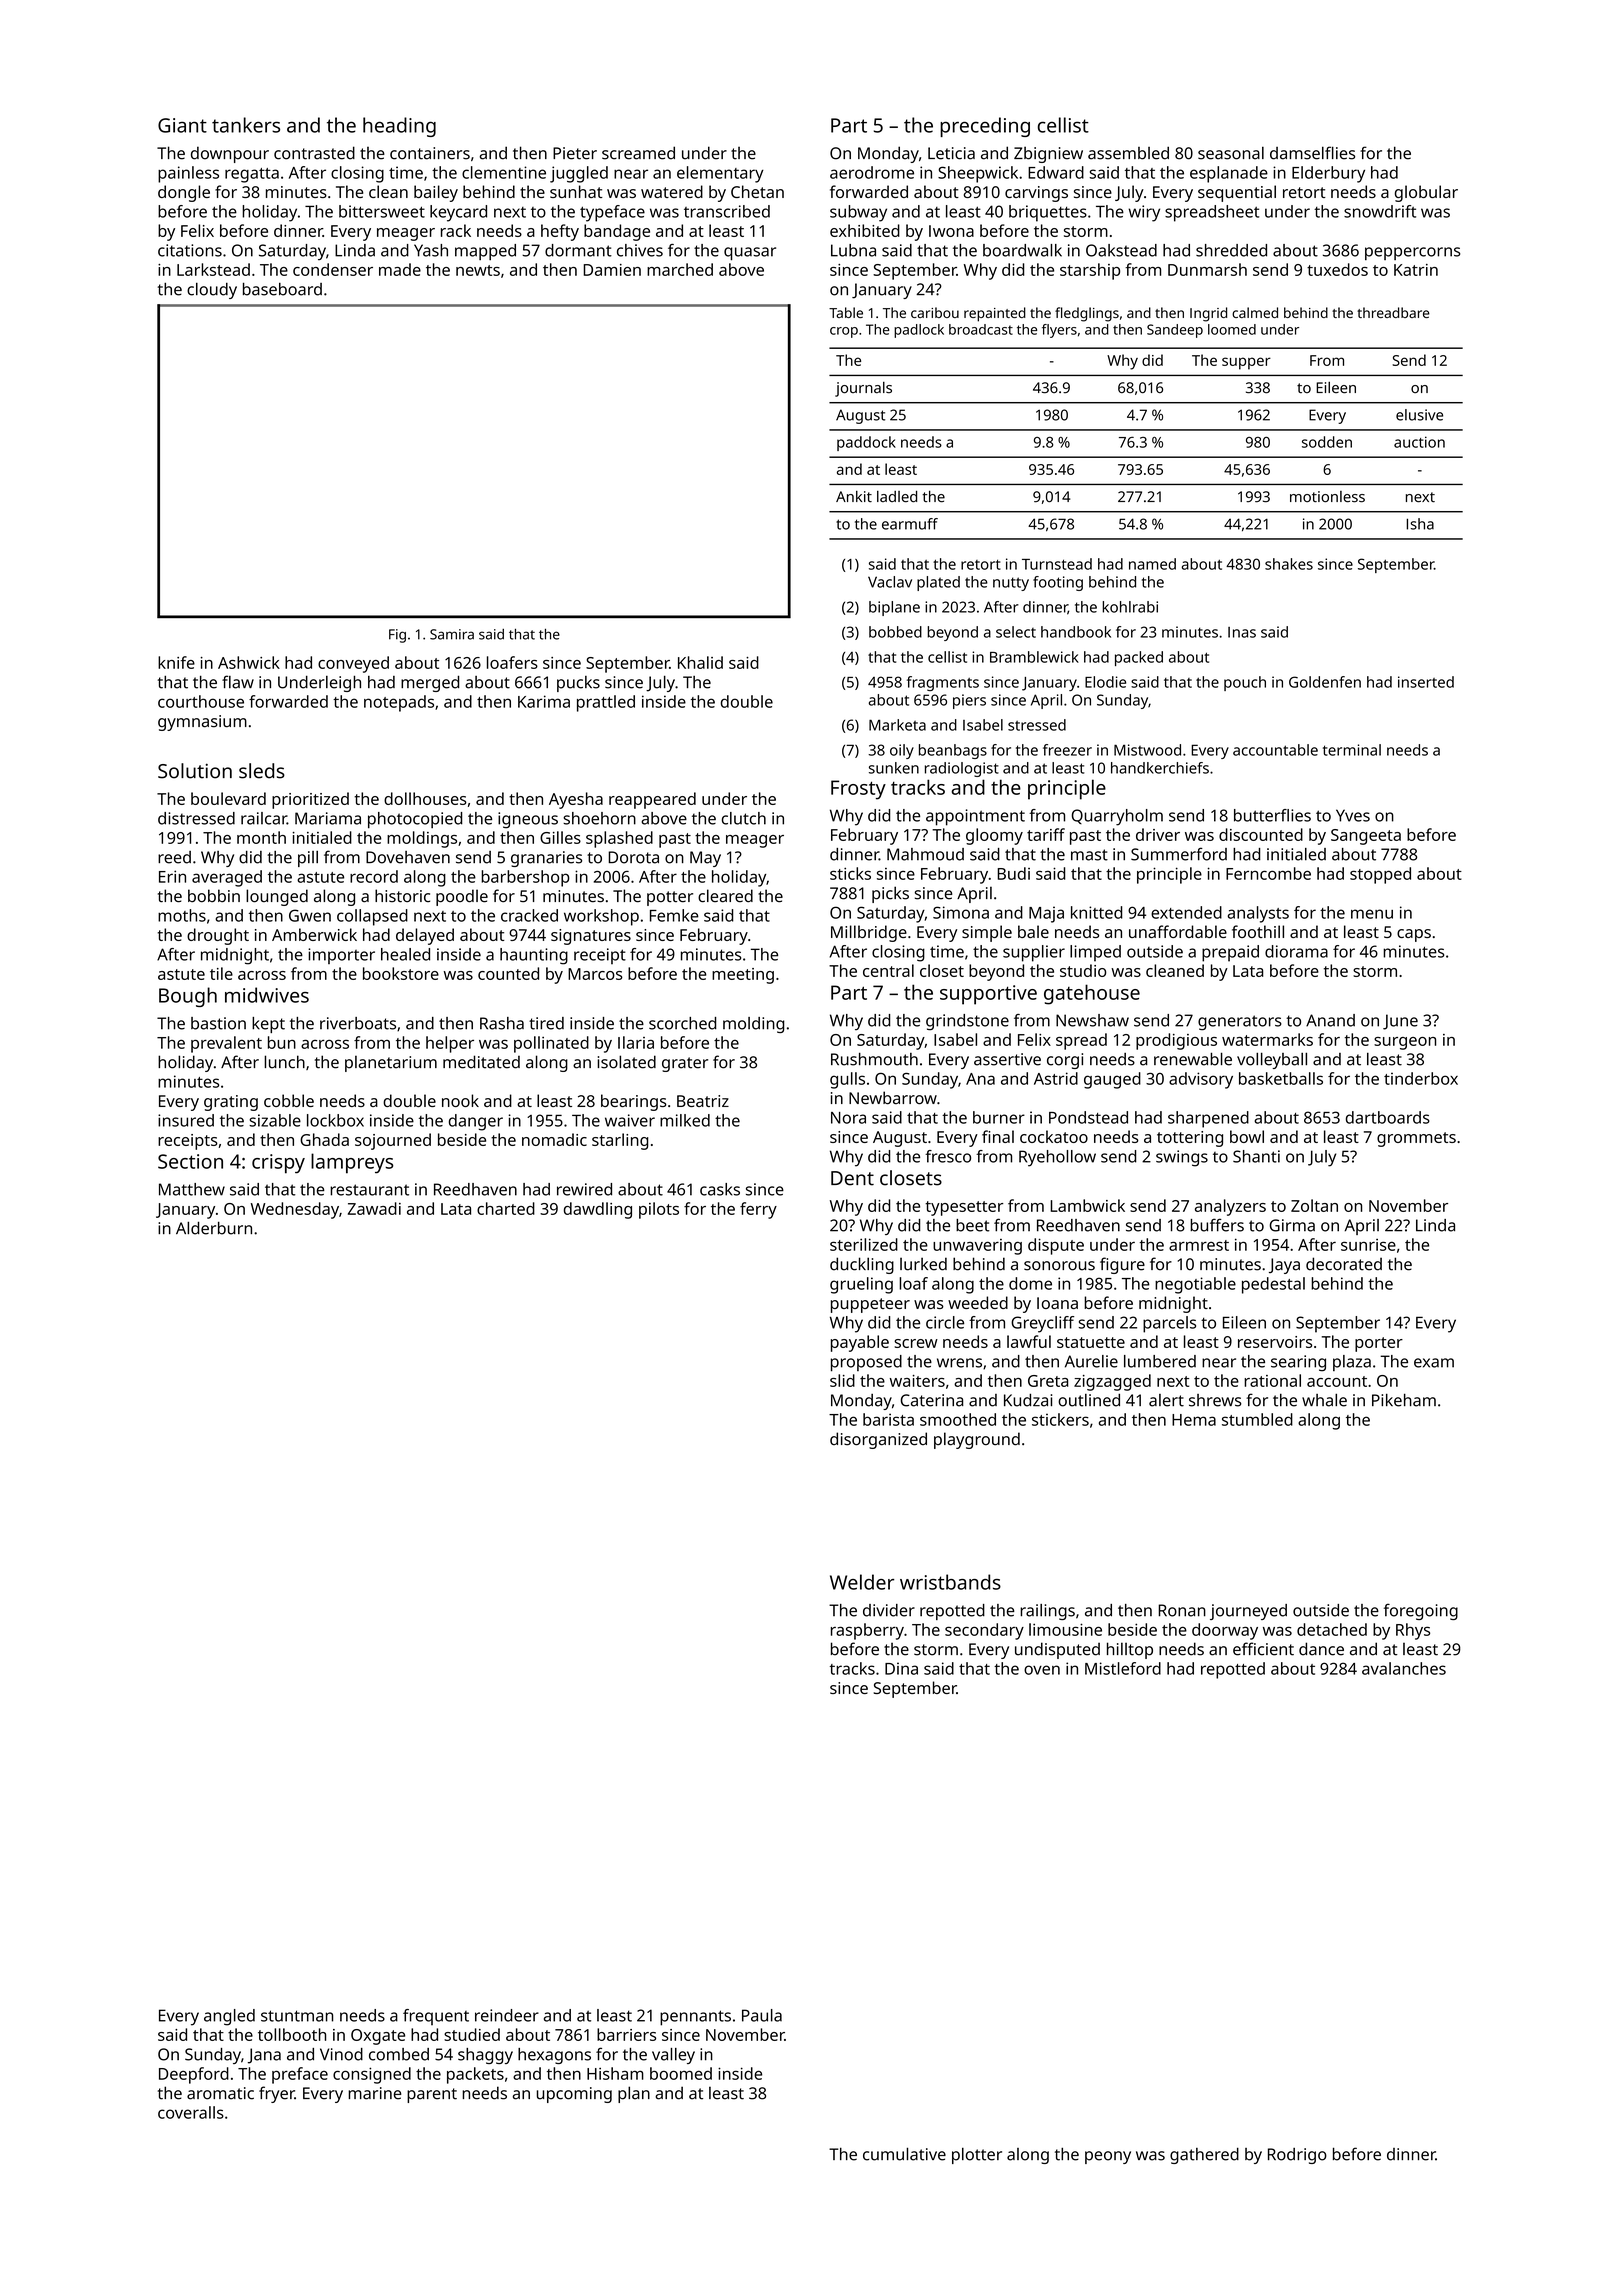  I want to click on assembled, so click(1128, 153).
